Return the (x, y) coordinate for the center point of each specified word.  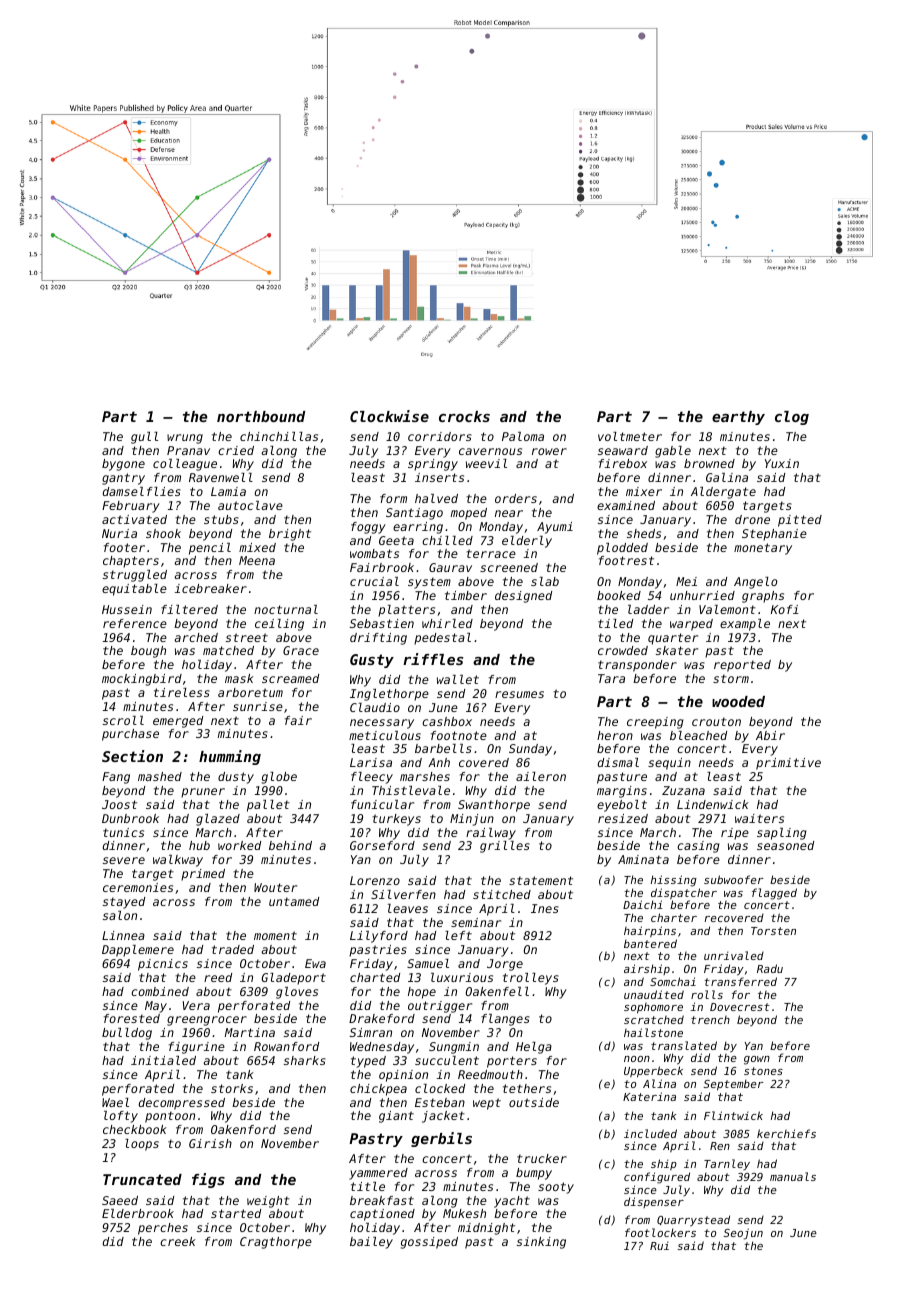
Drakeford (382, 1018)
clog (792, 418)
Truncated (142, 1179)
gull (144, 438)
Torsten (773, 931)
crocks (464, 416)
